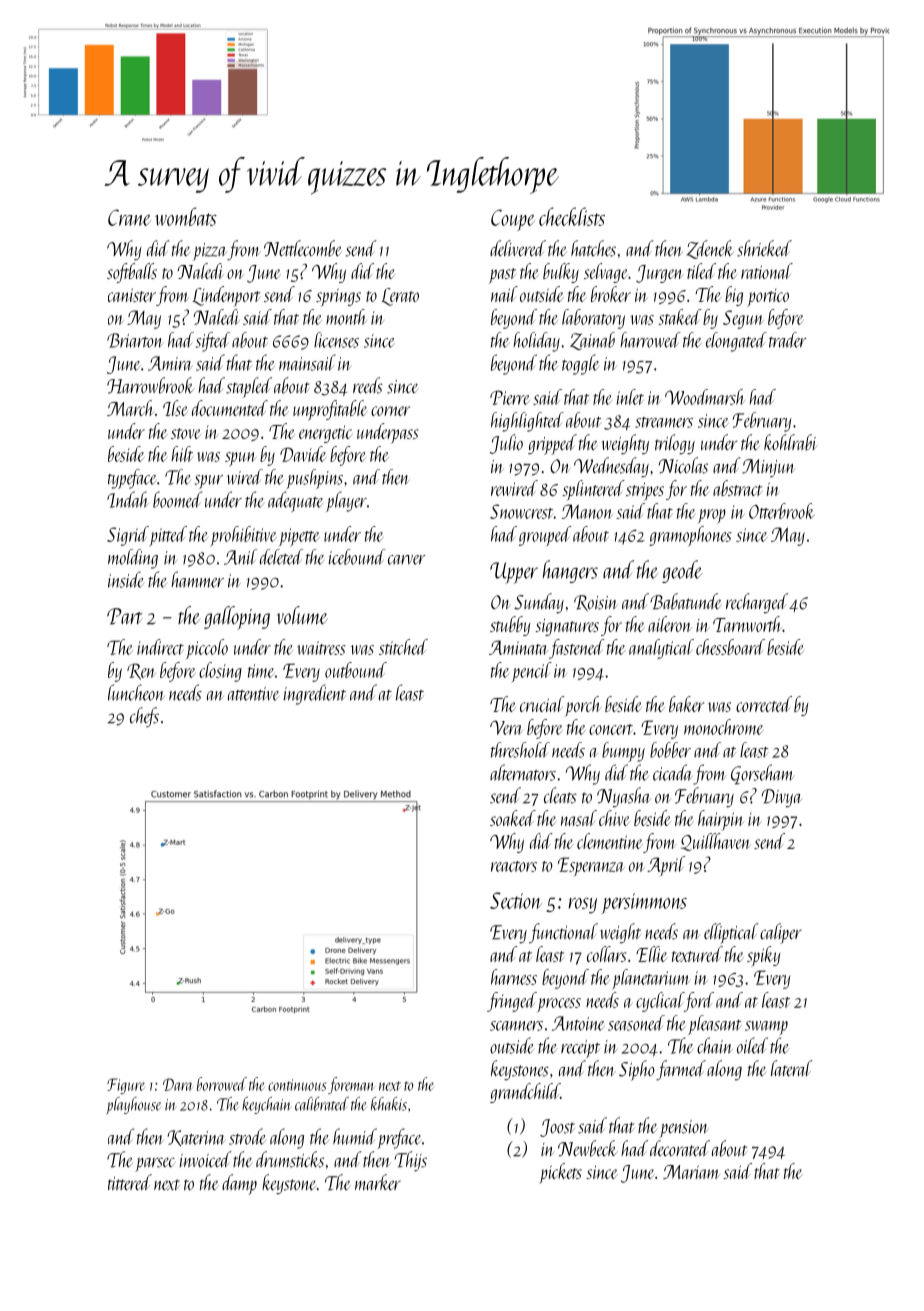 The height and width of the document is (1311, 924). I want to click on foreman, so click(351, 1085).
